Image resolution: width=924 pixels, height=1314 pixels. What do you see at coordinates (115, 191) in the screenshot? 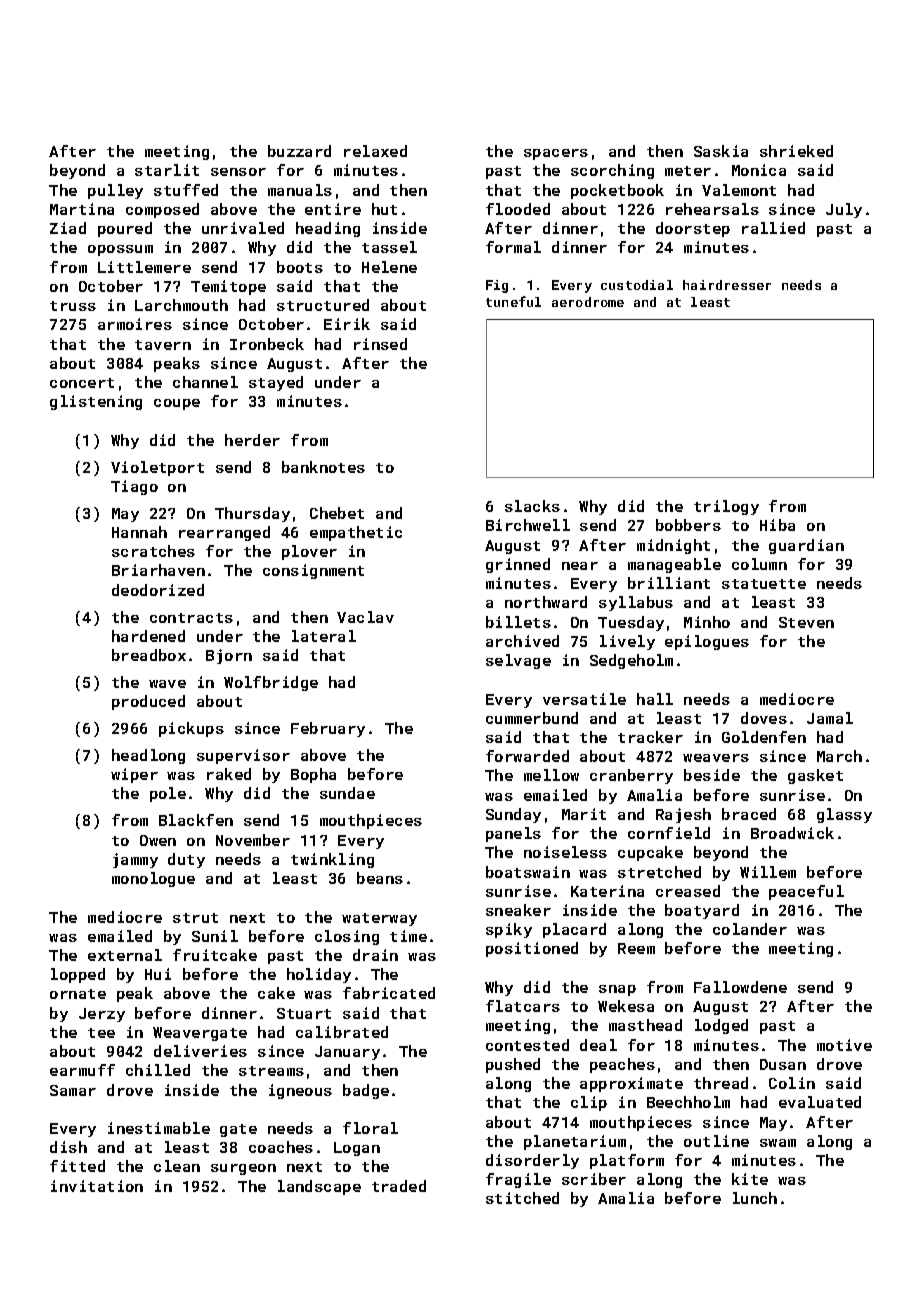
I see `pulley` at bounding box center [115, 191].
